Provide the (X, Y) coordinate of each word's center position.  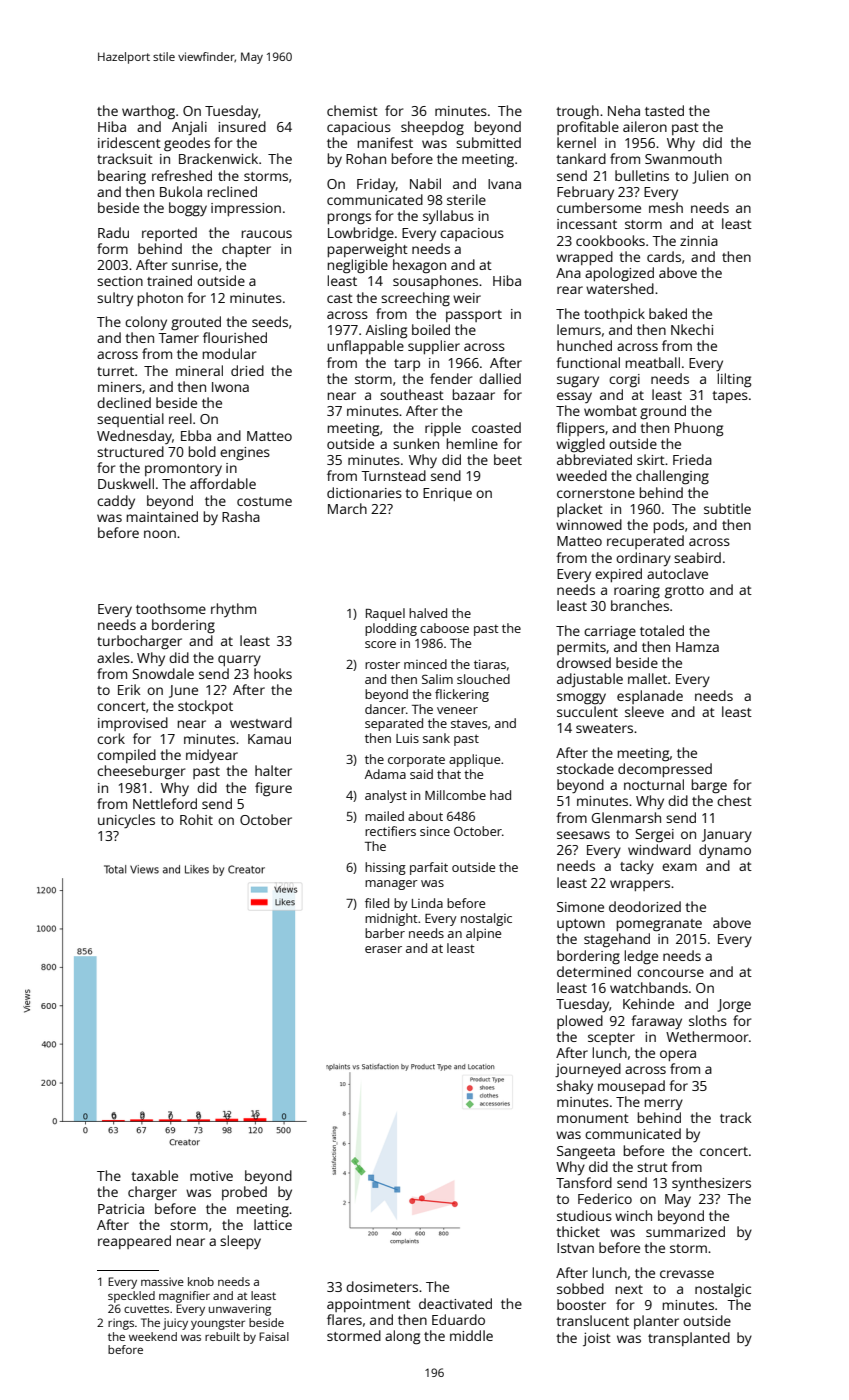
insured (242, 126)
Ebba (196, 435)
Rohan (366, 158)
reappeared (134, 1242)
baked (668, 313)
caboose (444, 628)
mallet (647, 678)
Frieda (692, 459)
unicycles (126, 821)
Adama (385, 774)
